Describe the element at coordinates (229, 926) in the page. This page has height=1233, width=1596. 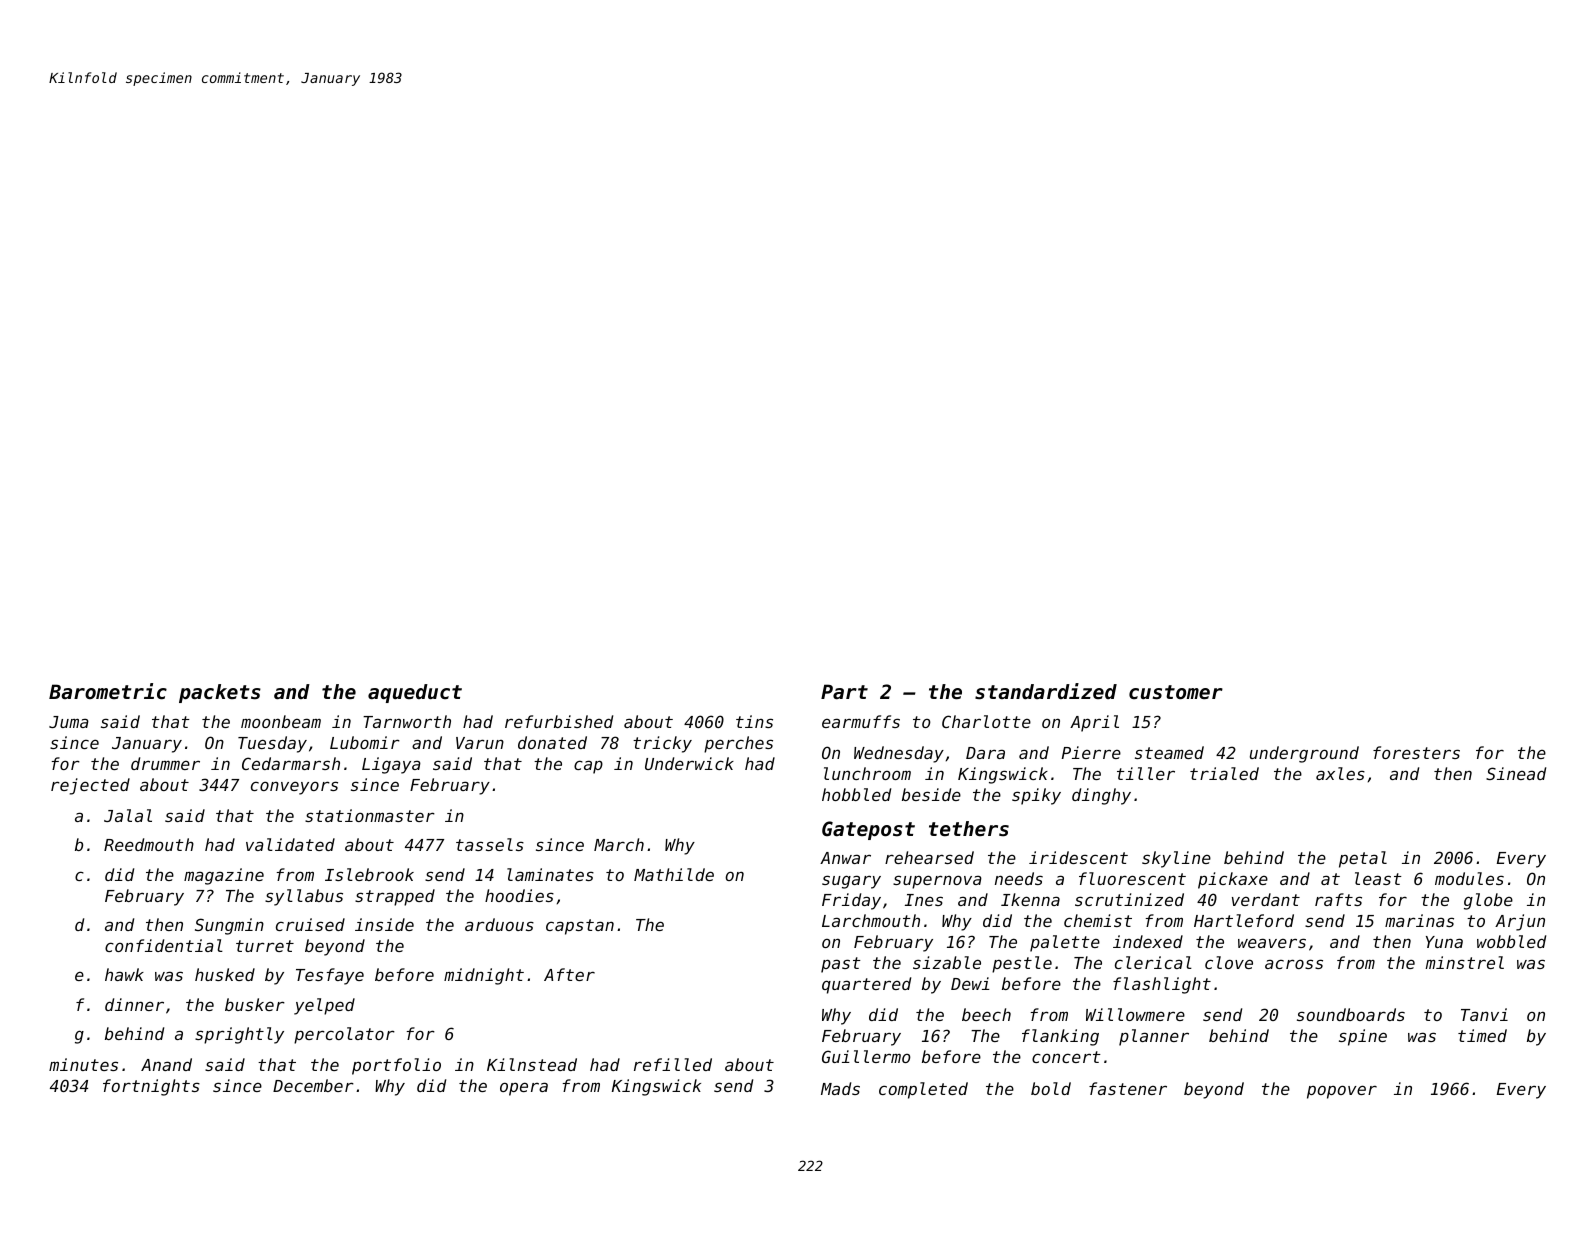
I see `Sungmin` at that location.
